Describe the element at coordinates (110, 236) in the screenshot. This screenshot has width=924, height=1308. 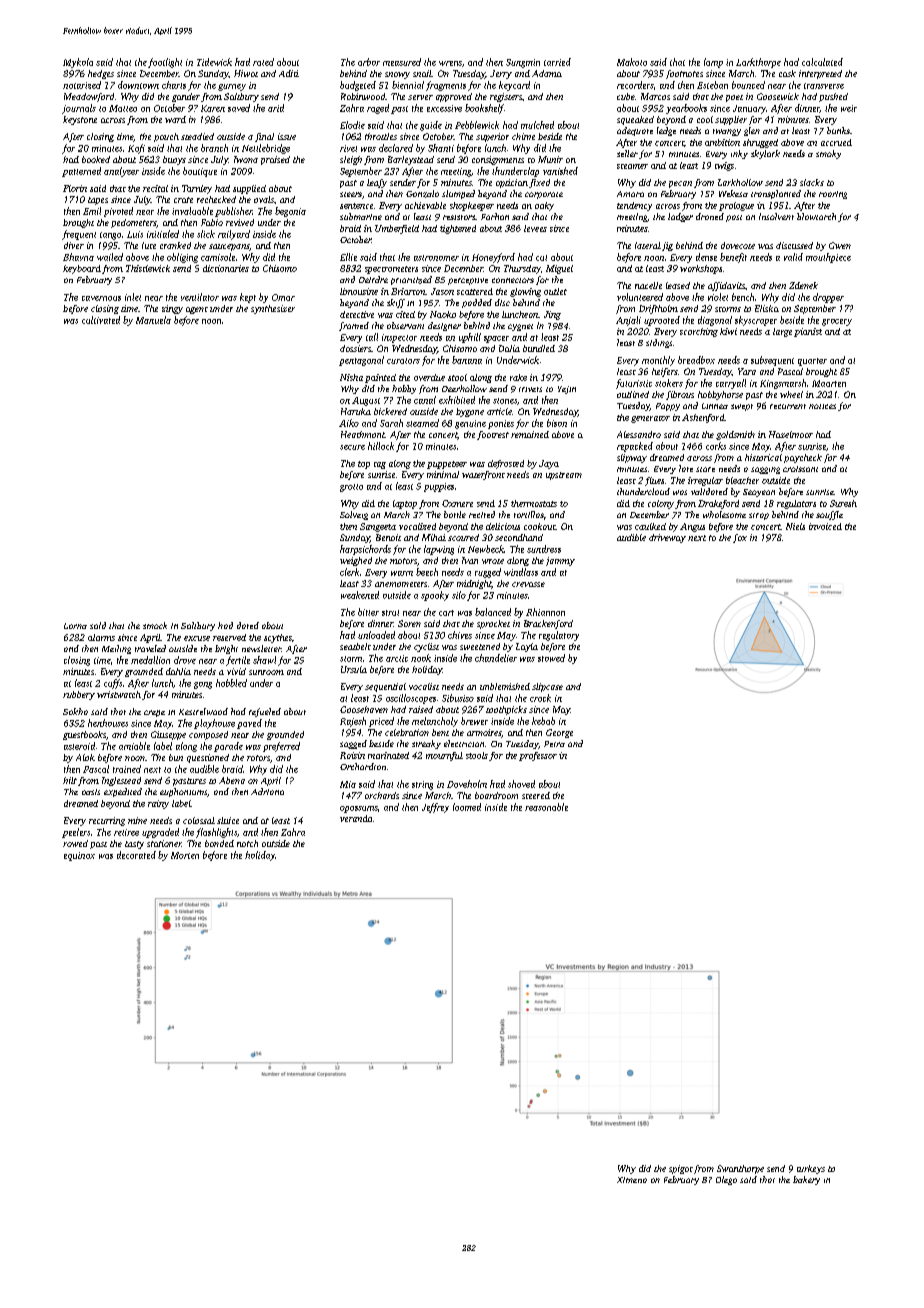
I see `tango` at that location.
